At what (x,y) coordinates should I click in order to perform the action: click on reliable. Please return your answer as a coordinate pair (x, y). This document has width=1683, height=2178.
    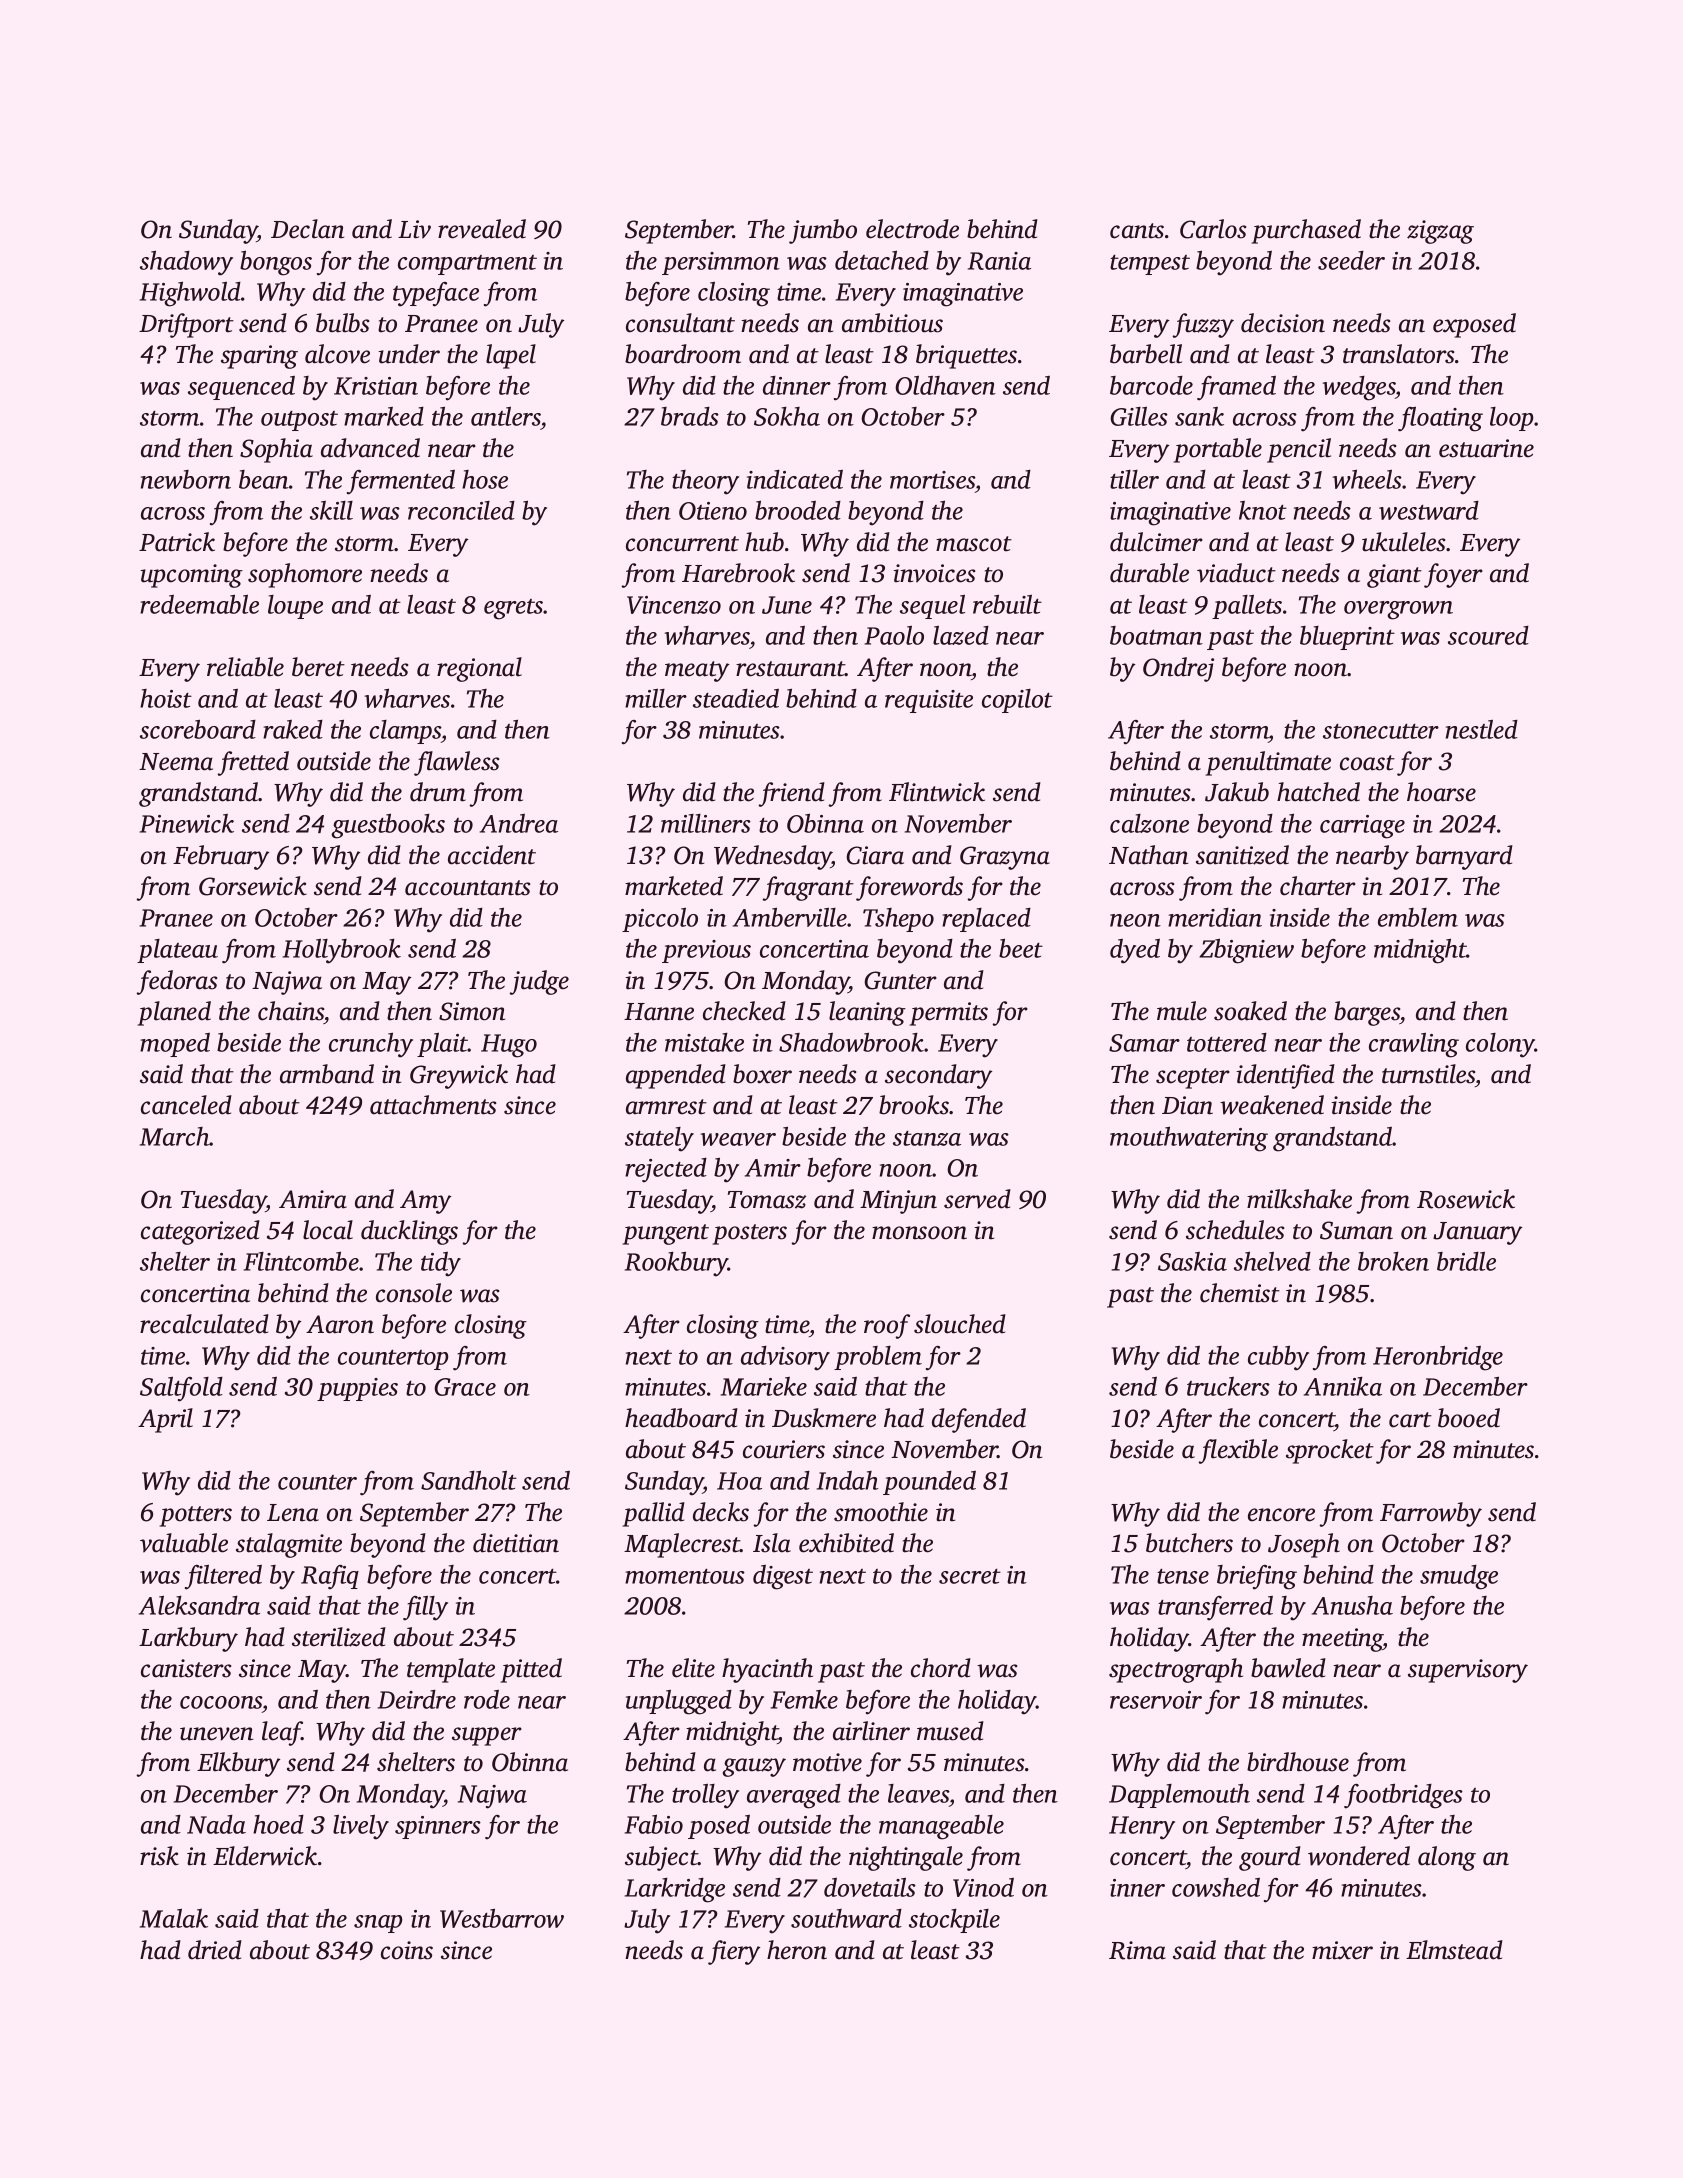
    Looking at the image, I should click on (245, 667).
